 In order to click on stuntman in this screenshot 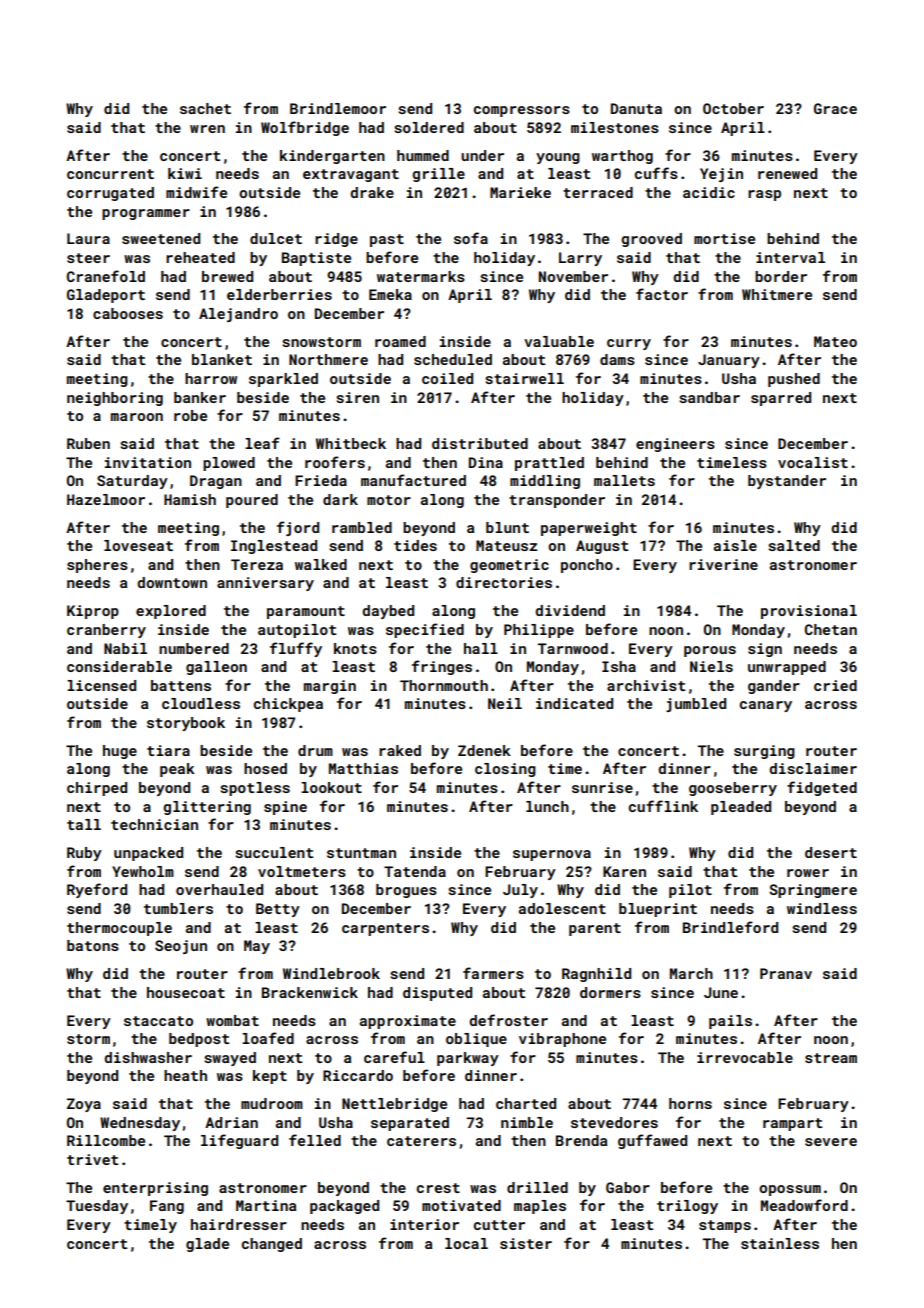, I will do `click(361, 853)`.
